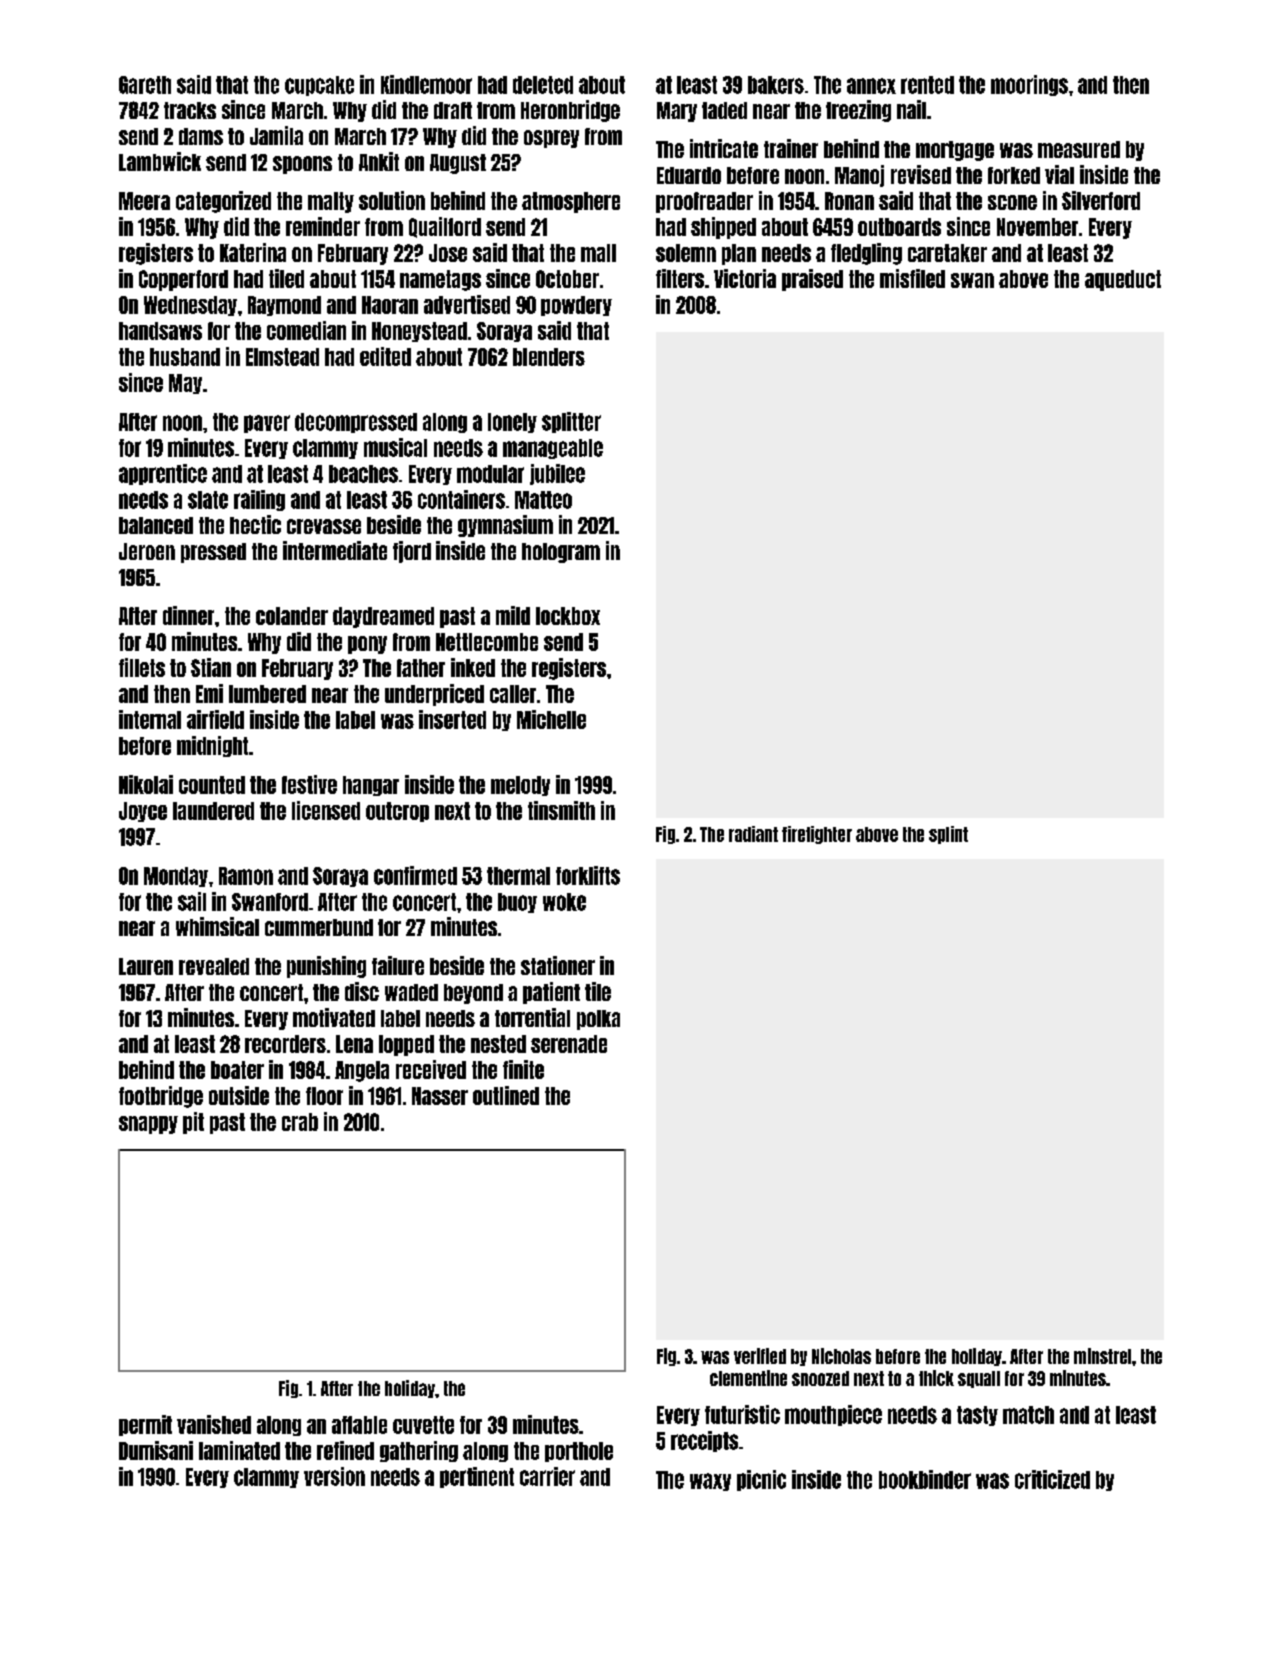  What do you see at coordinates (753, 834) in the screenshot?
I see `radiant` at bounding box center [753, 834].
